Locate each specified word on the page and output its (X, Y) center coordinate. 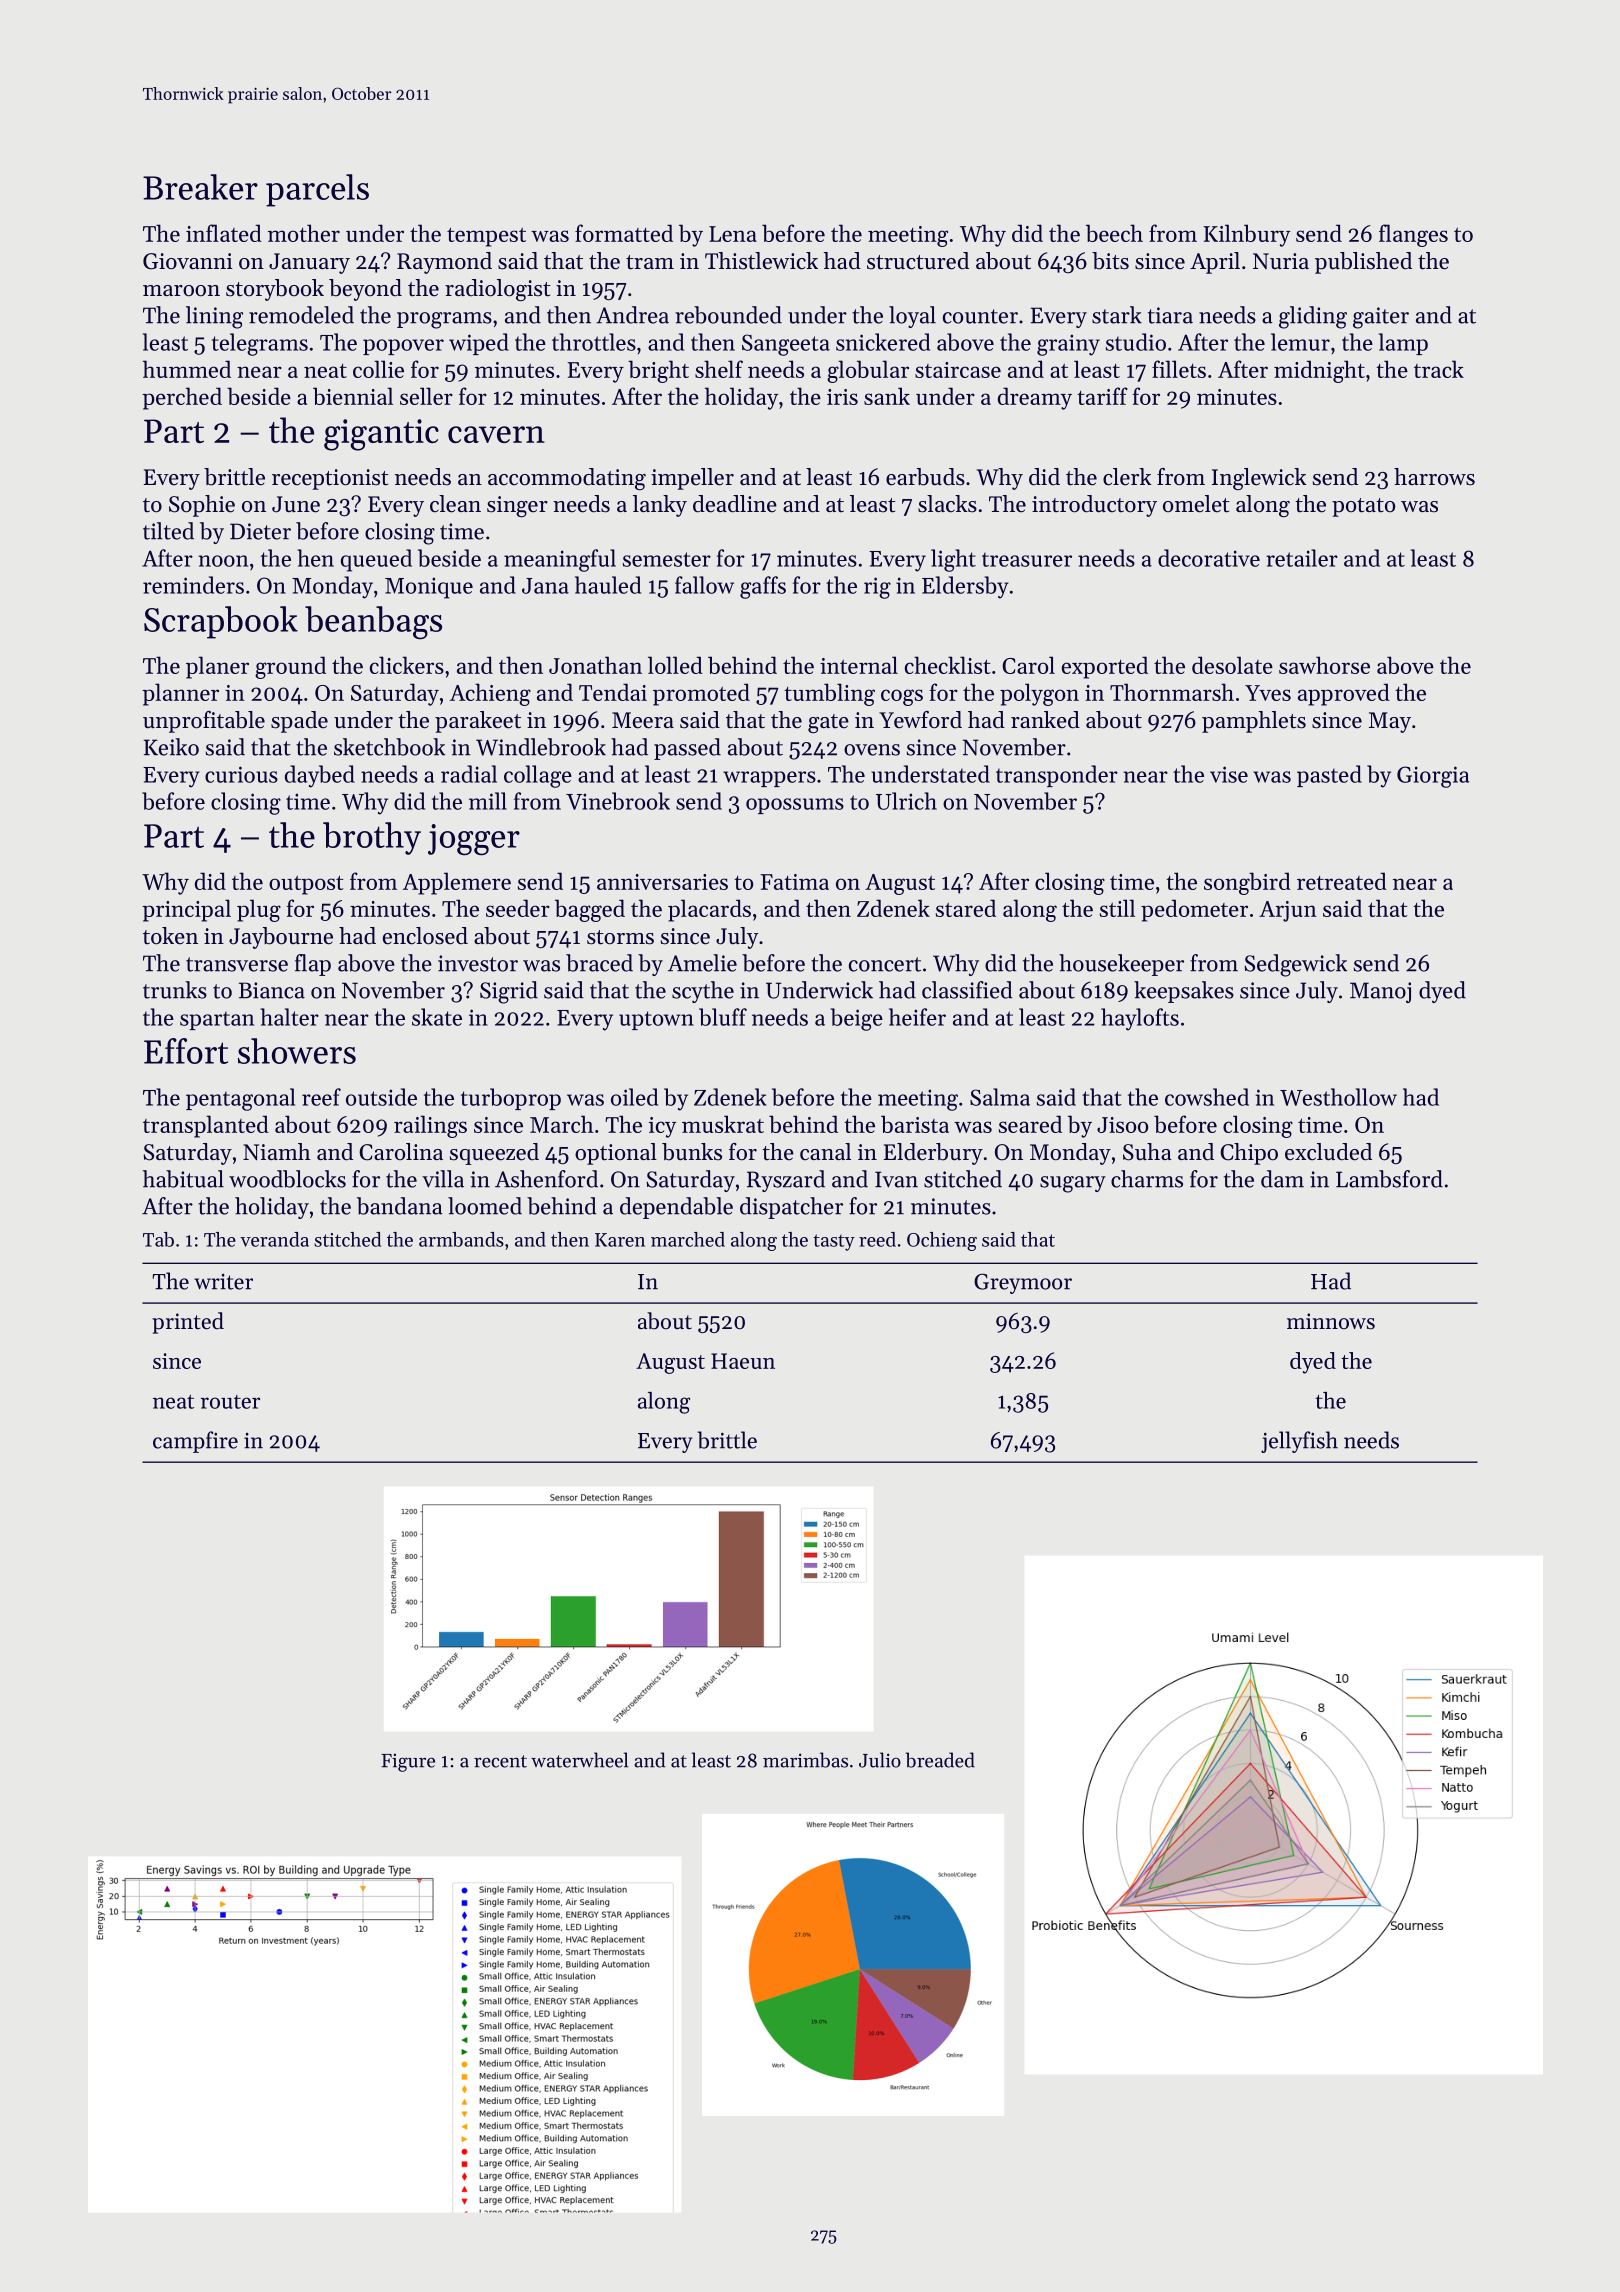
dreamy (1035, 398)
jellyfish (1299, 1442)
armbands (461, 1239)
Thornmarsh (1172, 692)
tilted (168, 531)
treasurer (1027, 559)
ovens (872, 750)
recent (500, 1761)
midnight (1319, 371)
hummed (187, 369)
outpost (306, 885)
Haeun (743, 1361)
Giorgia (1433, 777)
